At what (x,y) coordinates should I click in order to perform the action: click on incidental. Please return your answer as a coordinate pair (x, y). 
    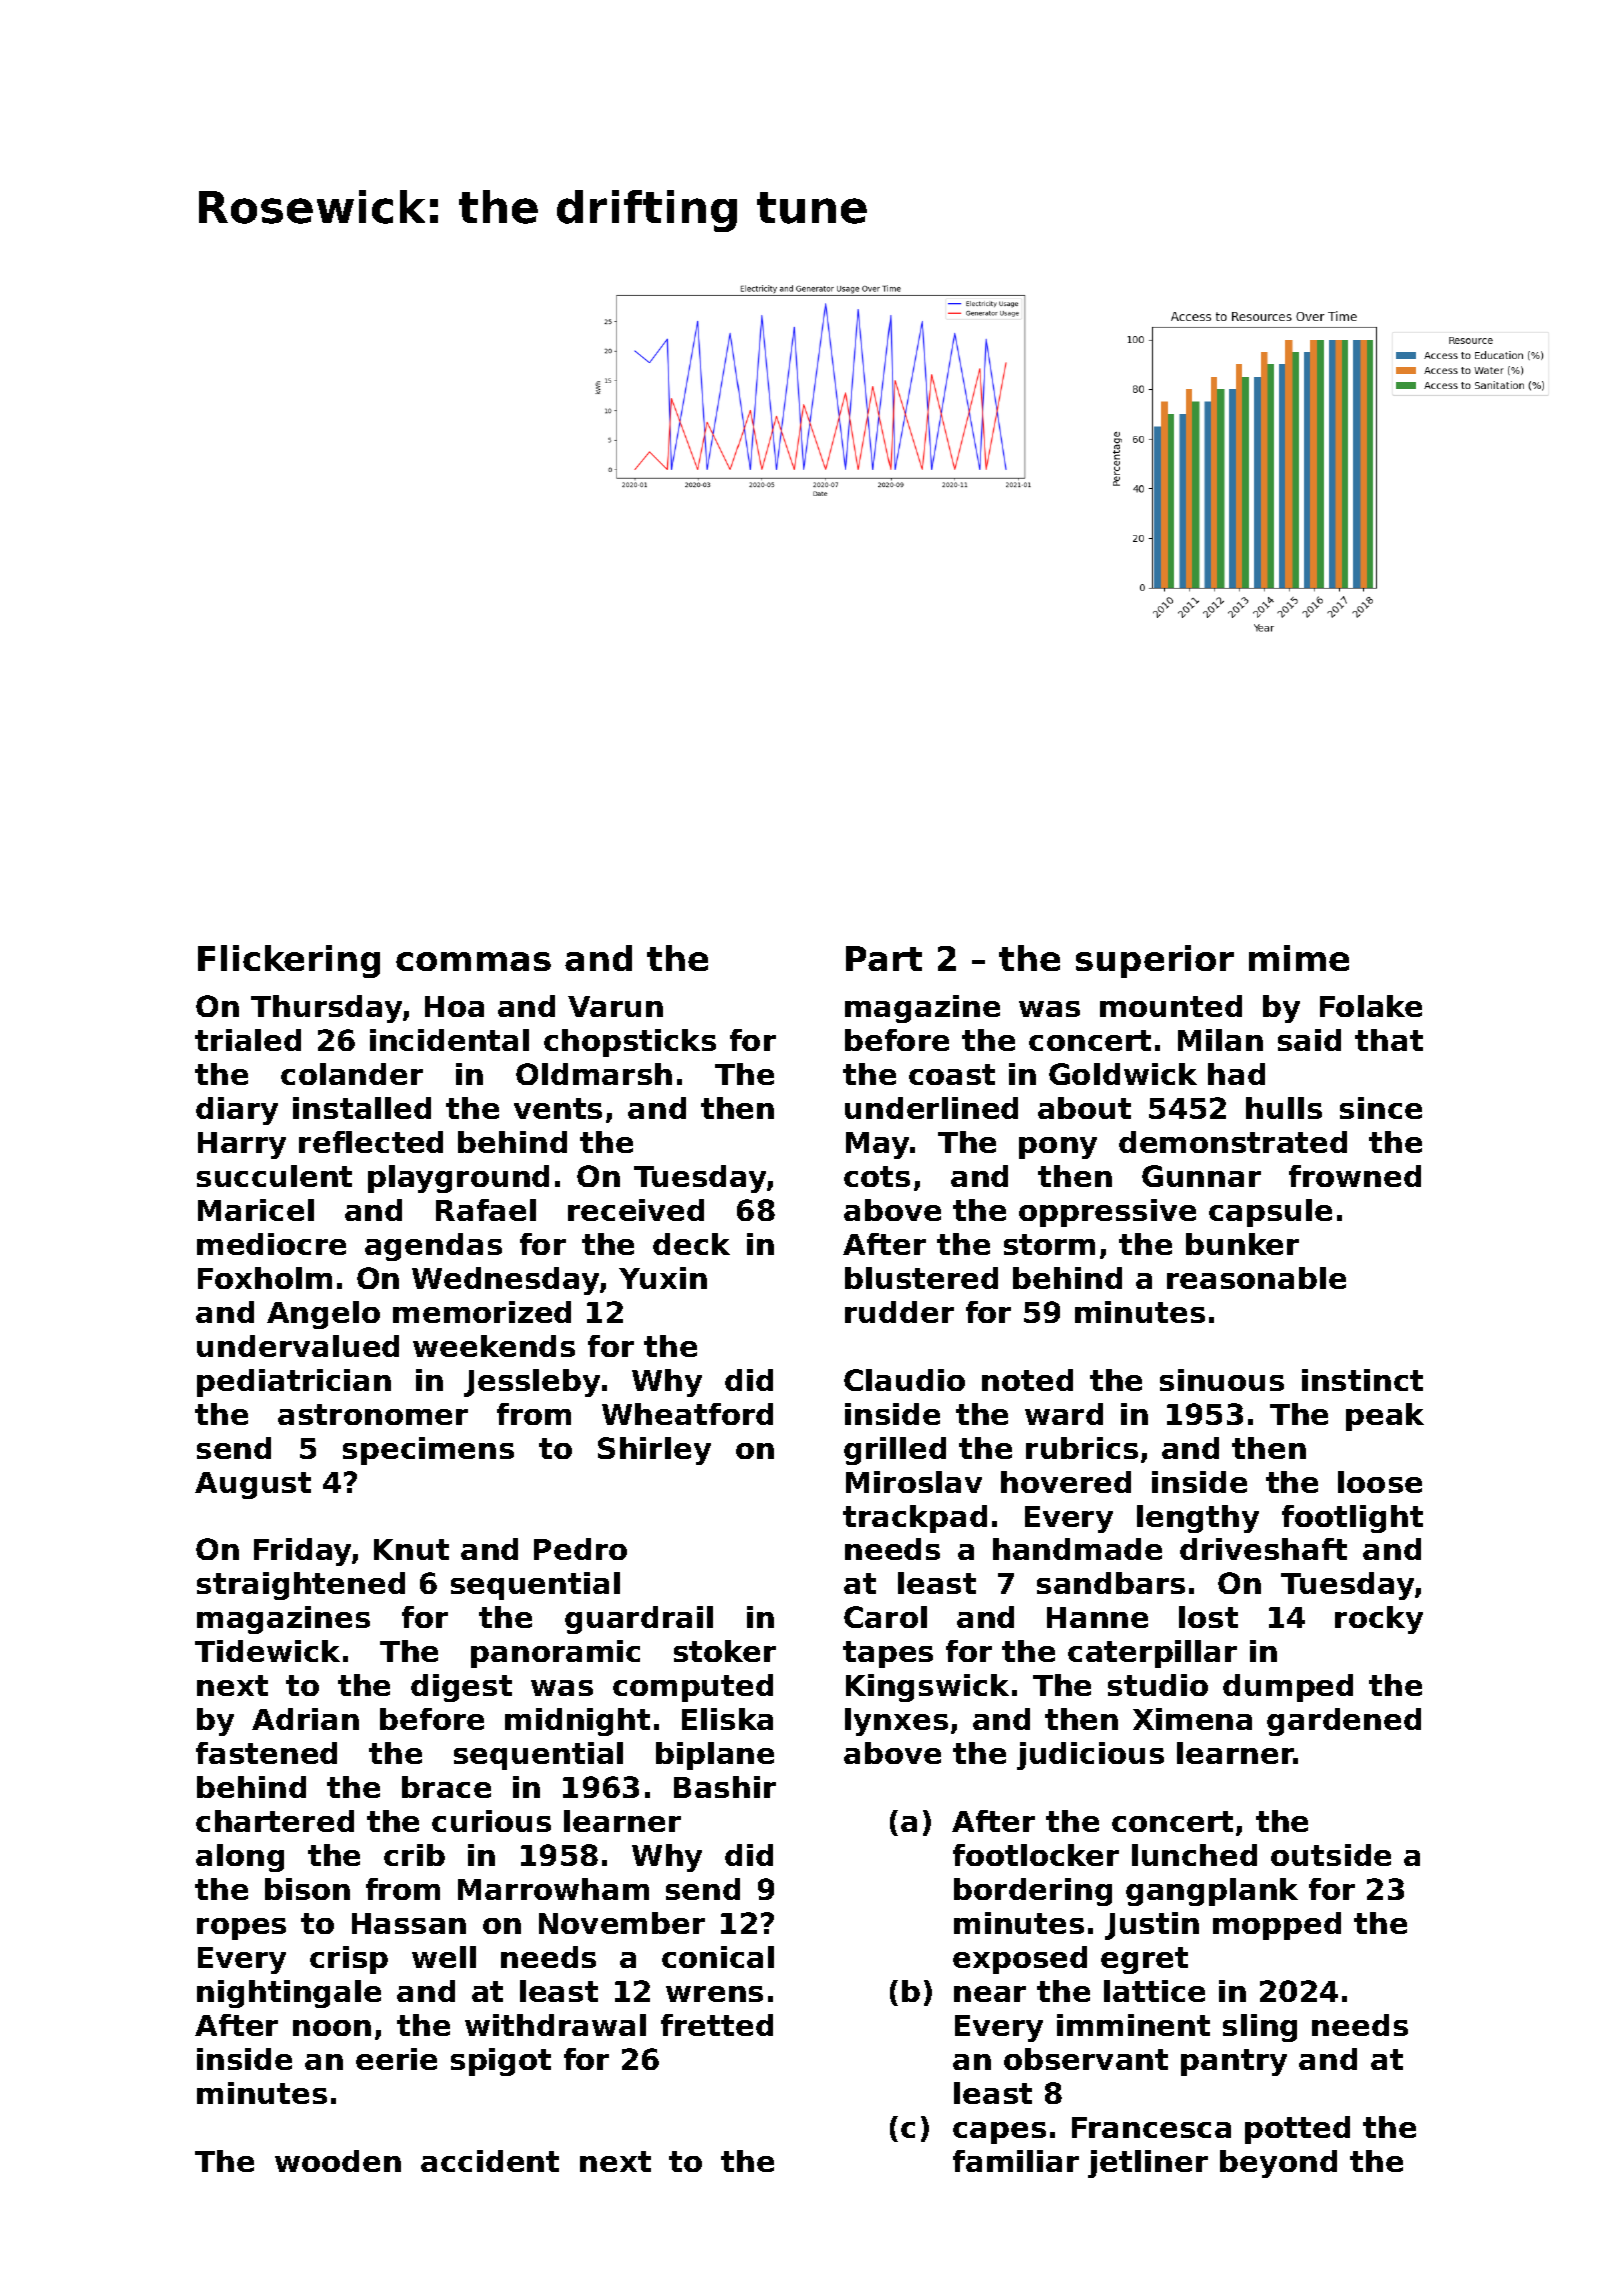
    Looking at the image, I should click on (449, 1040).
